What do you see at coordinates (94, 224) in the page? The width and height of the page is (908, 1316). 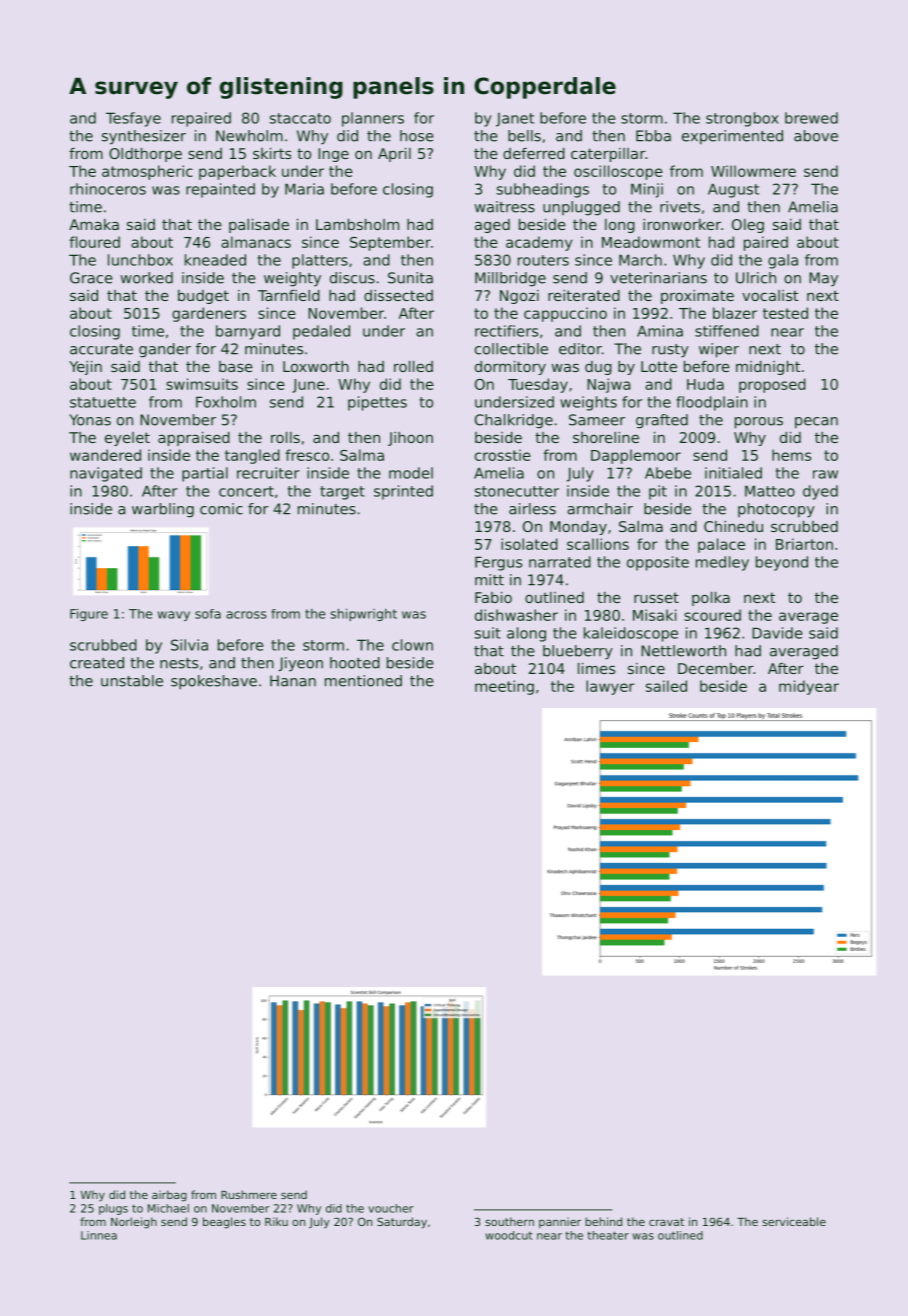 I see `Amaka` at bounding box center [94, 224].
